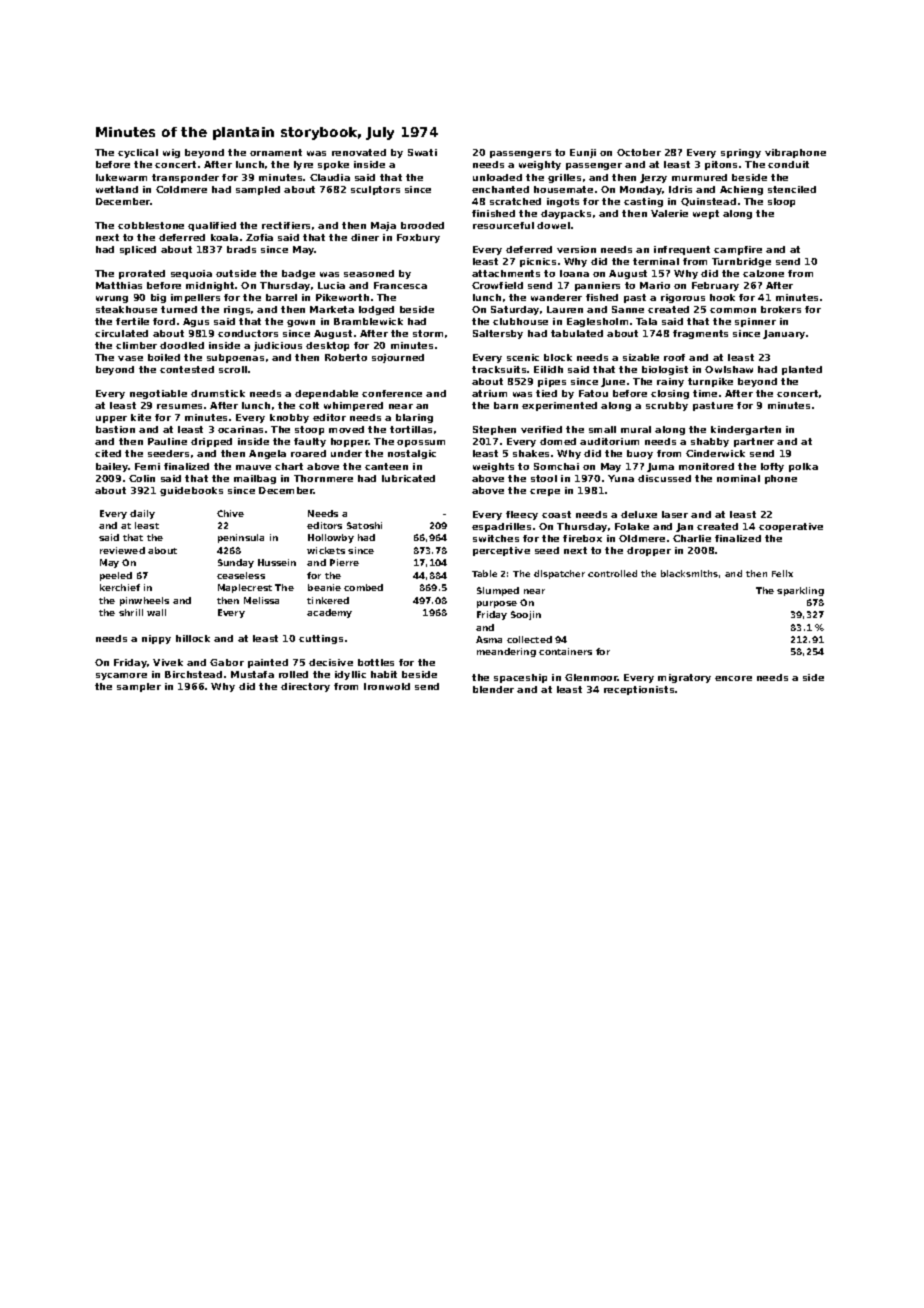  What do you see at coordinates (489, 393) in the image?
I see `atrium` at bounding box center [489, 393].
